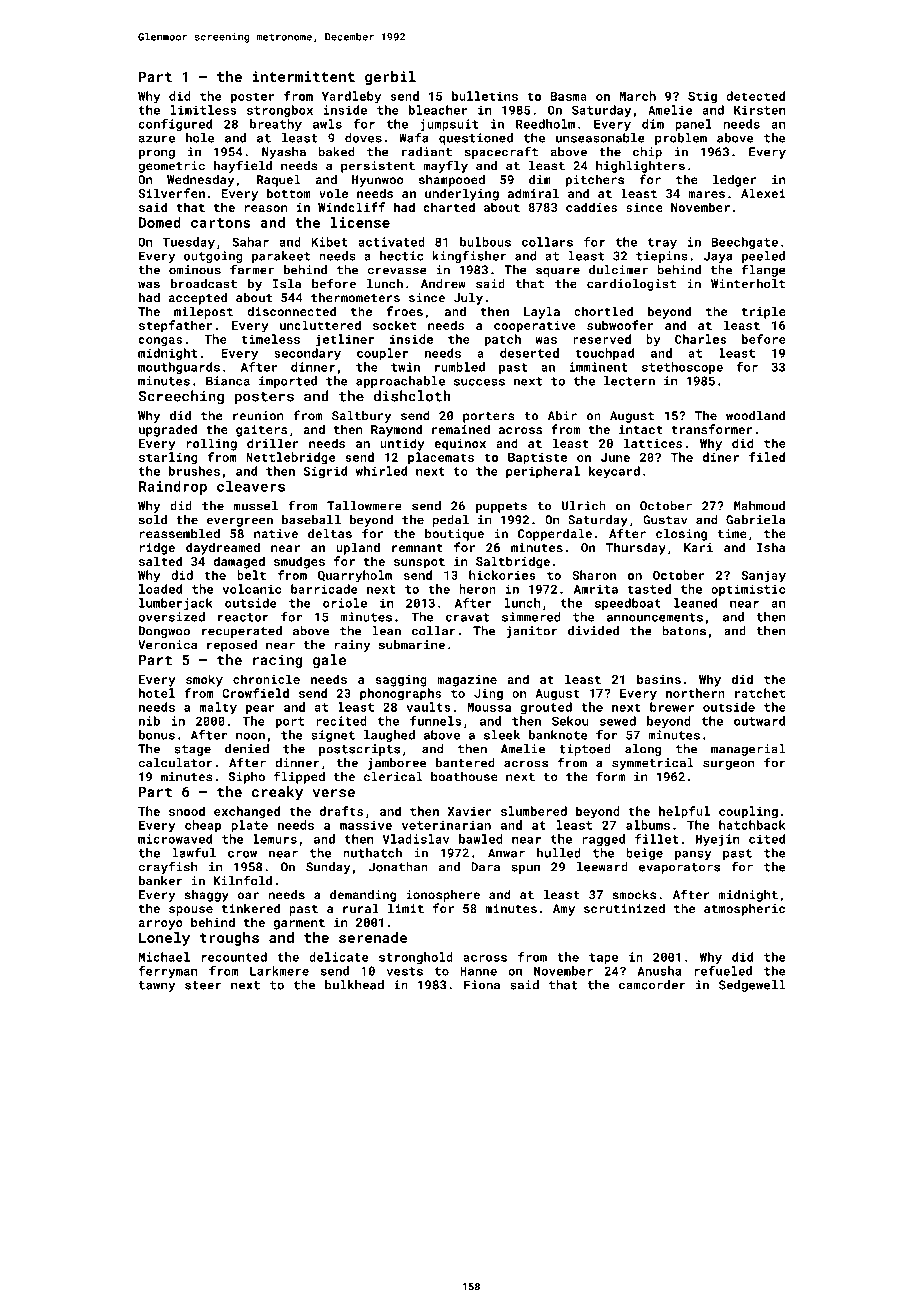  Describe the element at coordinates (748, 590) in the document. I see `optimistic` at that location.
